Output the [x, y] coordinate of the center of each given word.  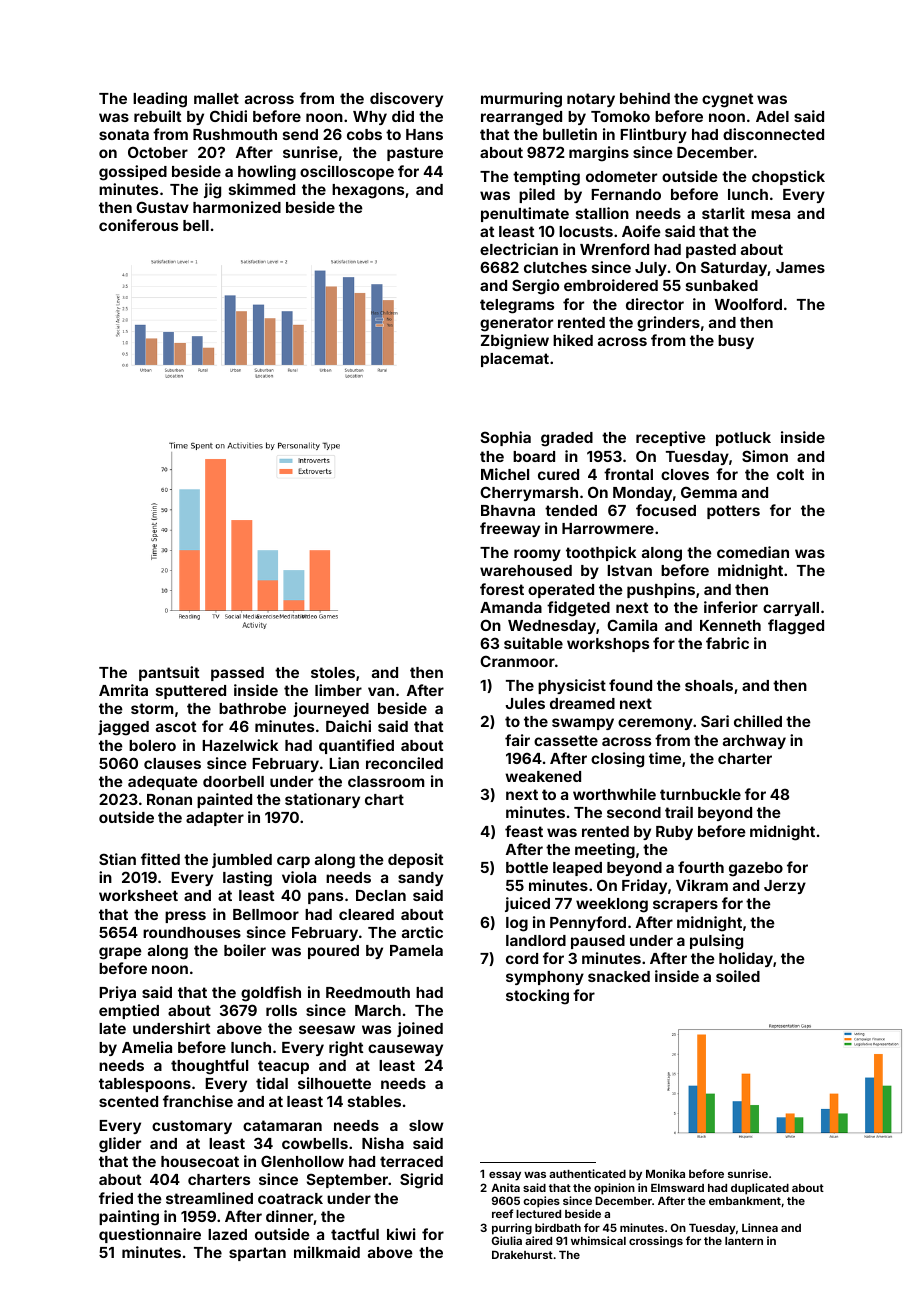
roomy [537, 555]
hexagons [368, 191]
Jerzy [785, 887]
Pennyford [588, 923]
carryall [791, 609]
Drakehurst [522, 1255]
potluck [743, 439]
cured [558, 474]
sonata [124, 134]
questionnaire [150, 1235]
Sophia [506, 438]
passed [237, 674]
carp [293, 862]
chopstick [788, 177]
